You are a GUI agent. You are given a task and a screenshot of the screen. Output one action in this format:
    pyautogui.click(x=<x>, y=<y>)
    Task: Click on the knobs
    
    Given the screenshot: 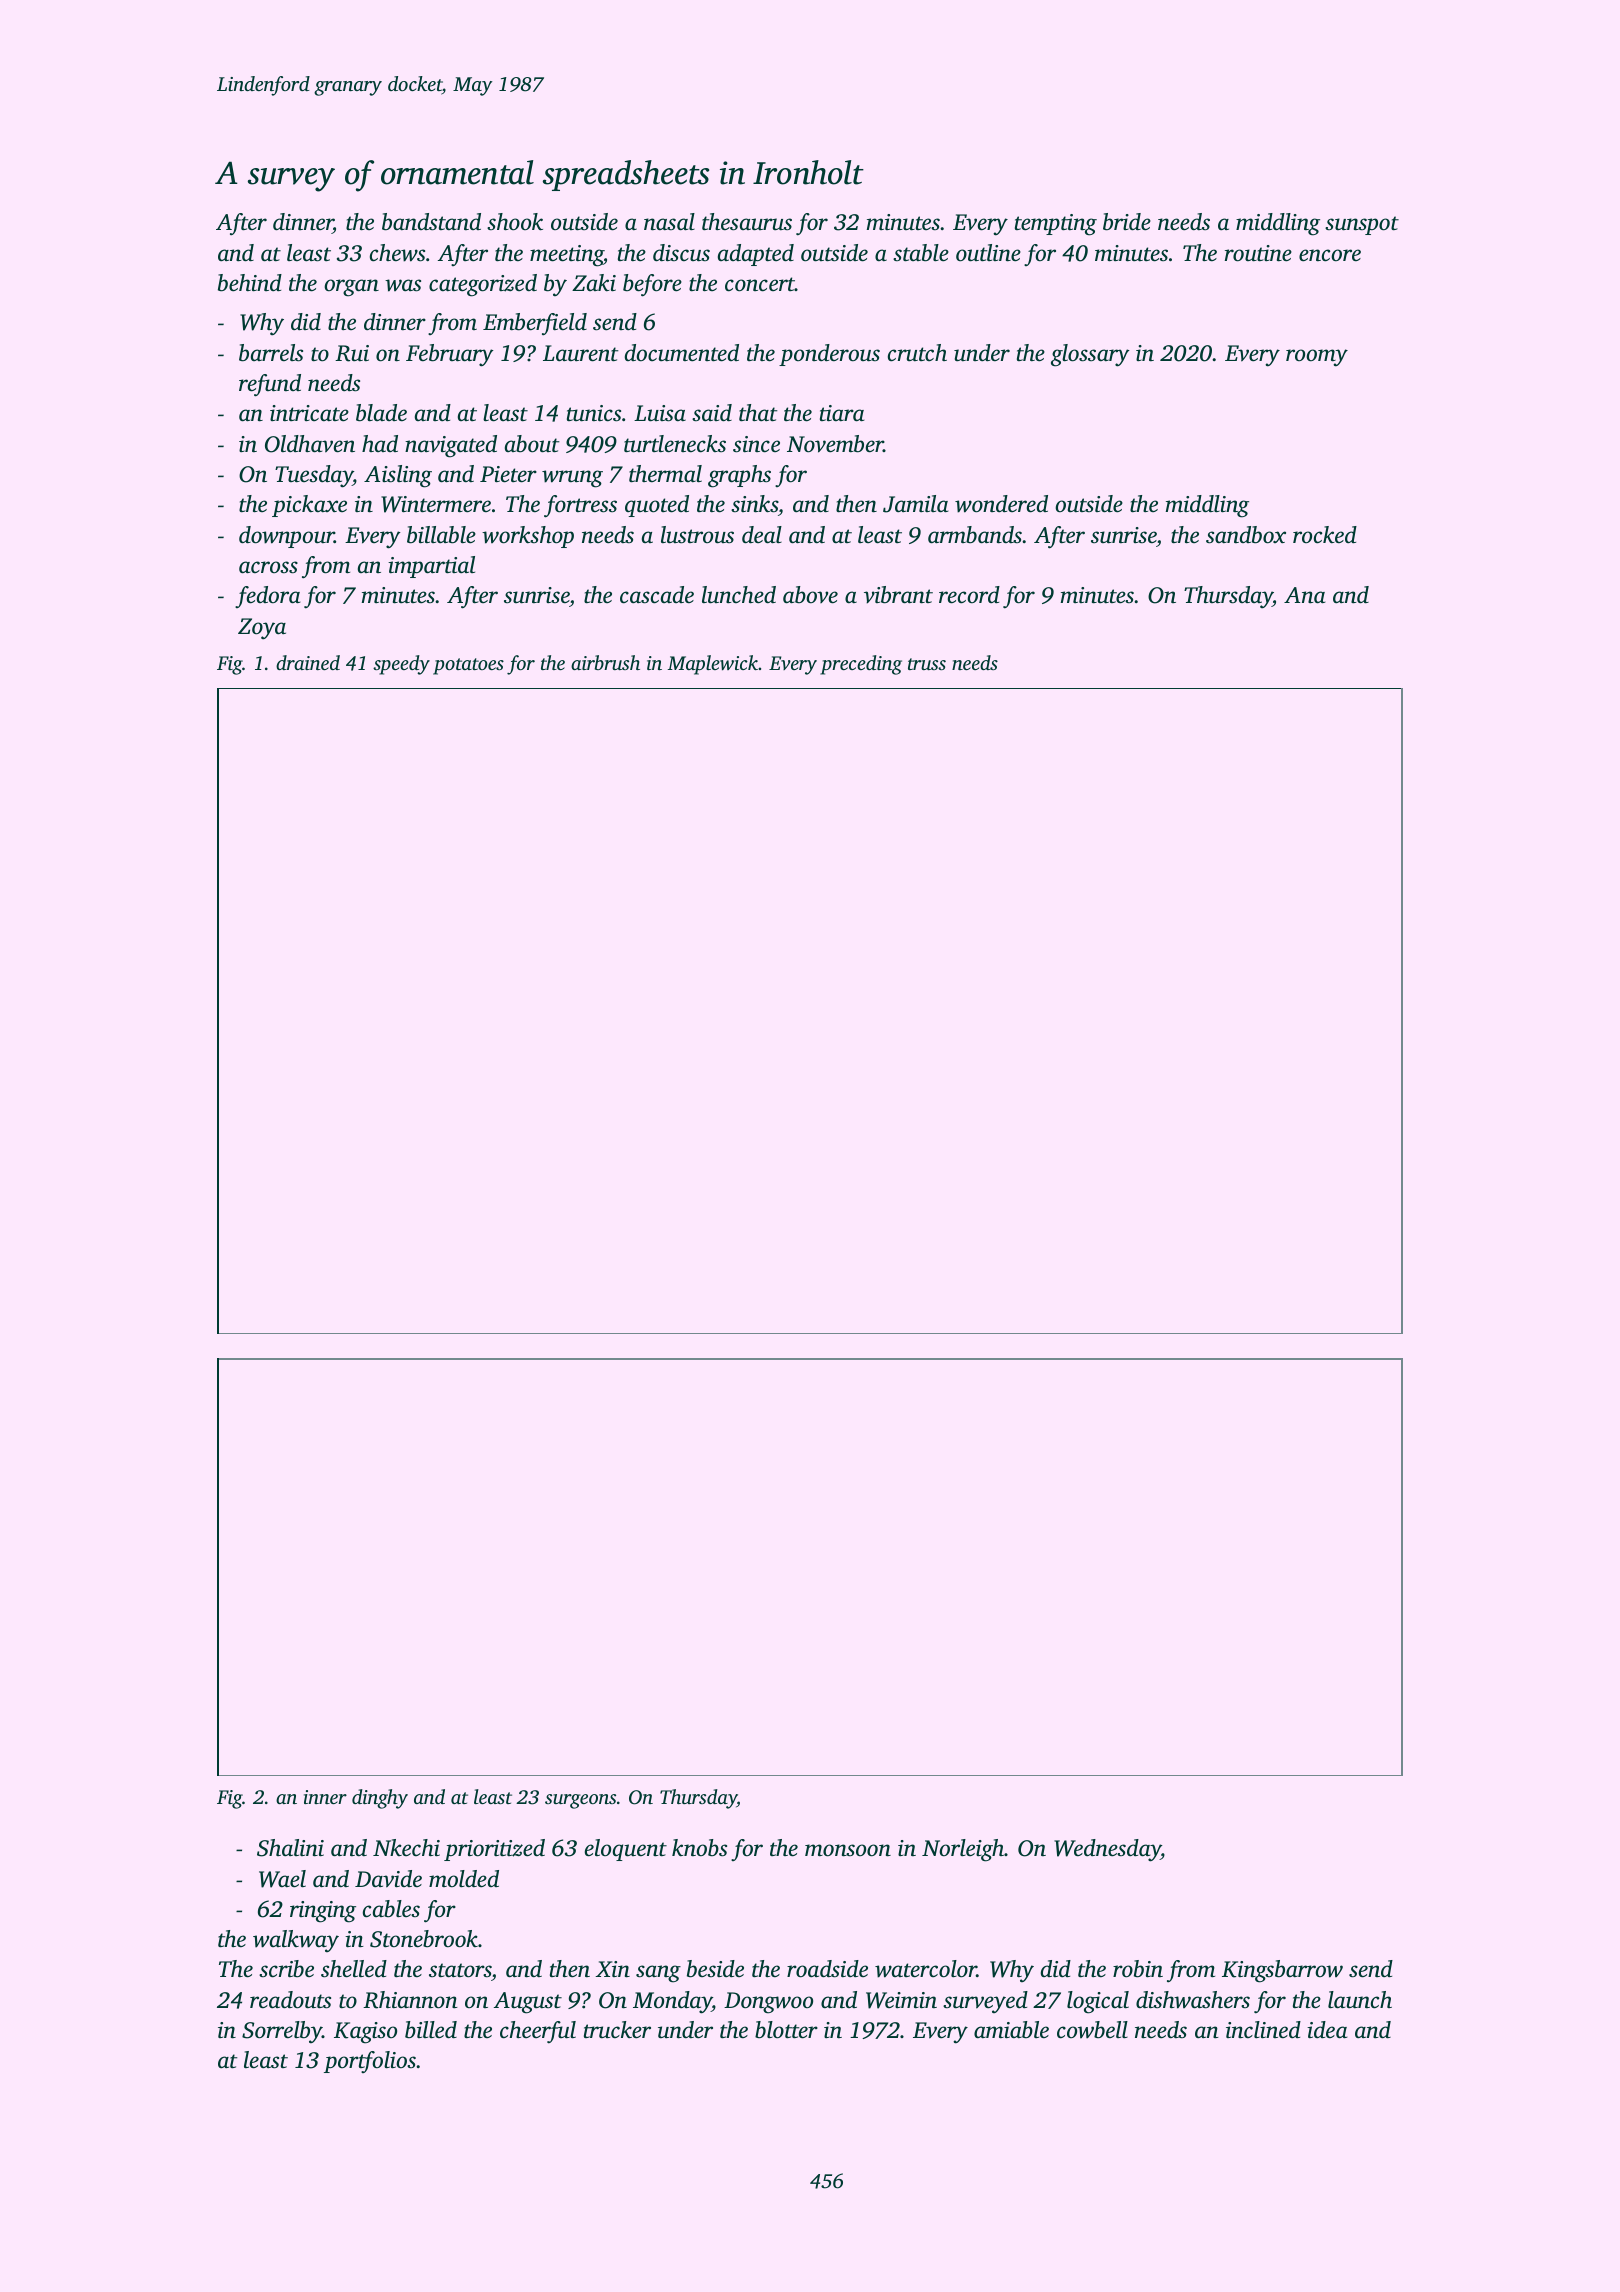 What is the action you would take?
    pyautogui.click(x=699, y=1848)
